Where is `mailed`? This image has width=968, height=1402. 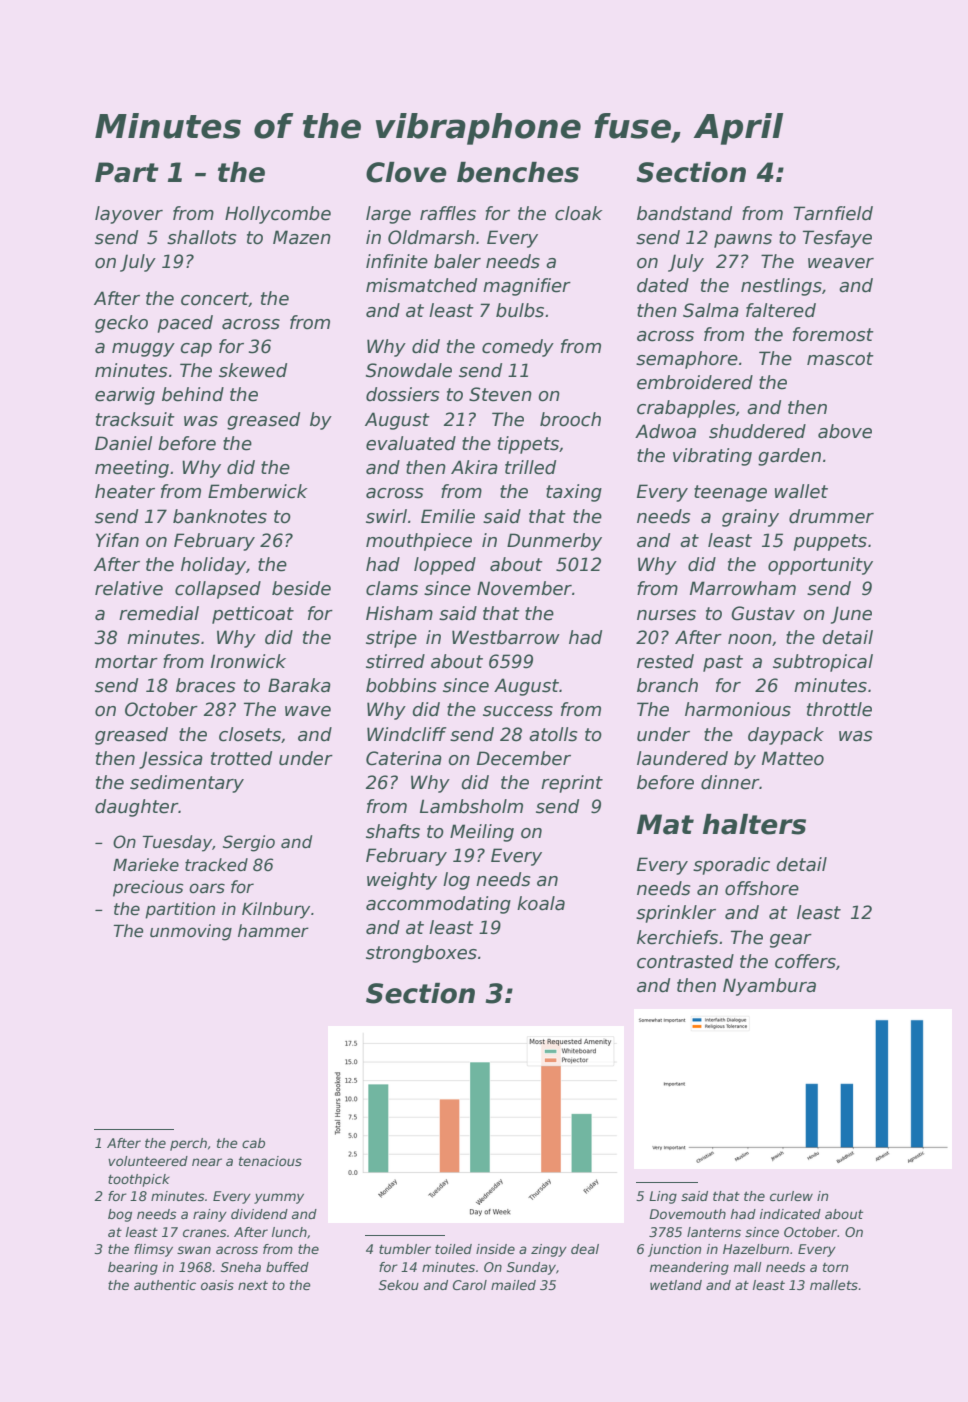 mailed is located at coordinates (513, 1285).
